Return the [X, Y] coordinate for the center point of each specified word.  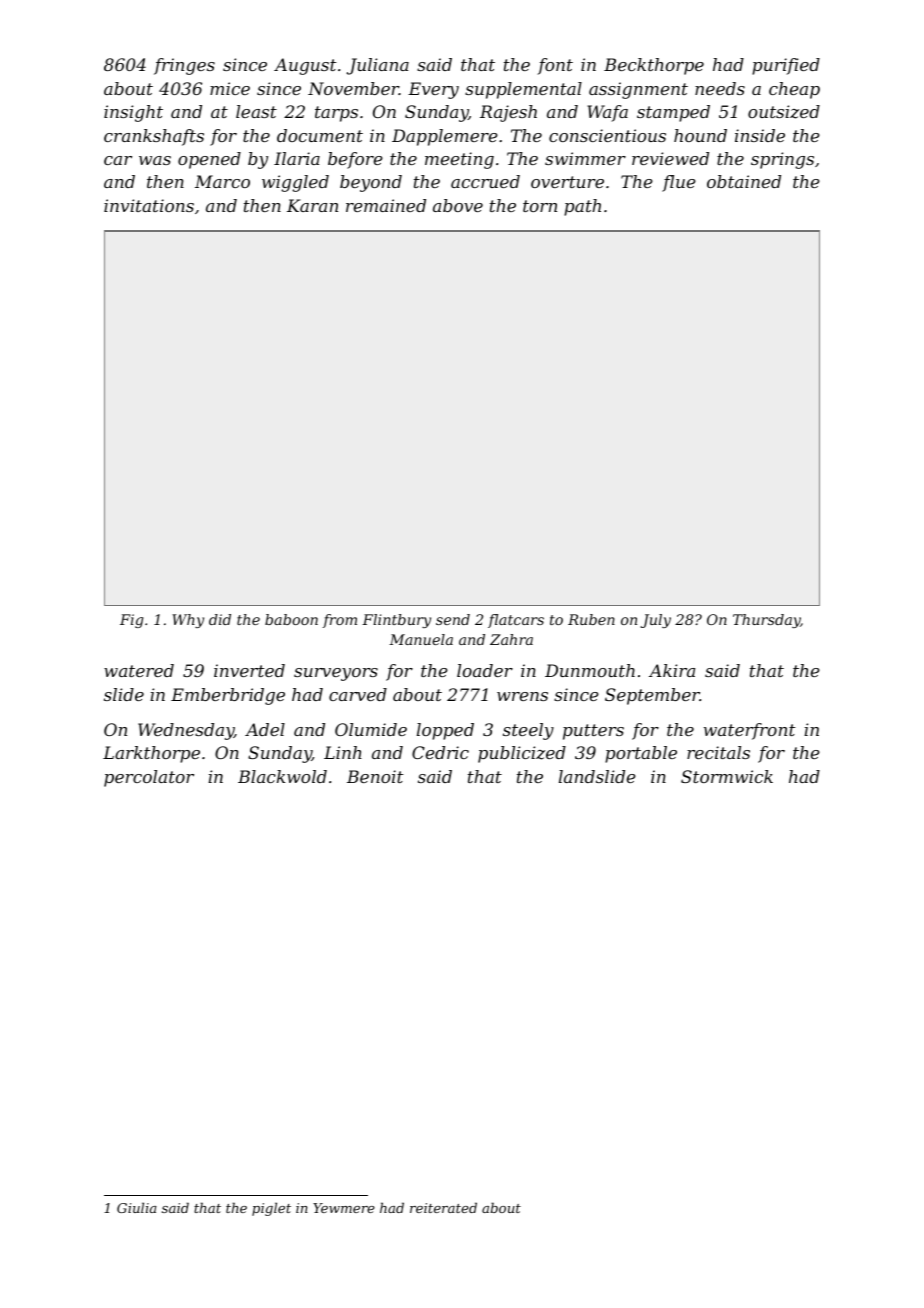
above [458, 205]
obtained [744, 181]
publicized [522, 754]
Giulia [137, 1207]
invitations [149, 205]
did [220, 619]
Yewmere [344, 1208]
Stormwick [727, 776]
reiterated [443, 1207]
